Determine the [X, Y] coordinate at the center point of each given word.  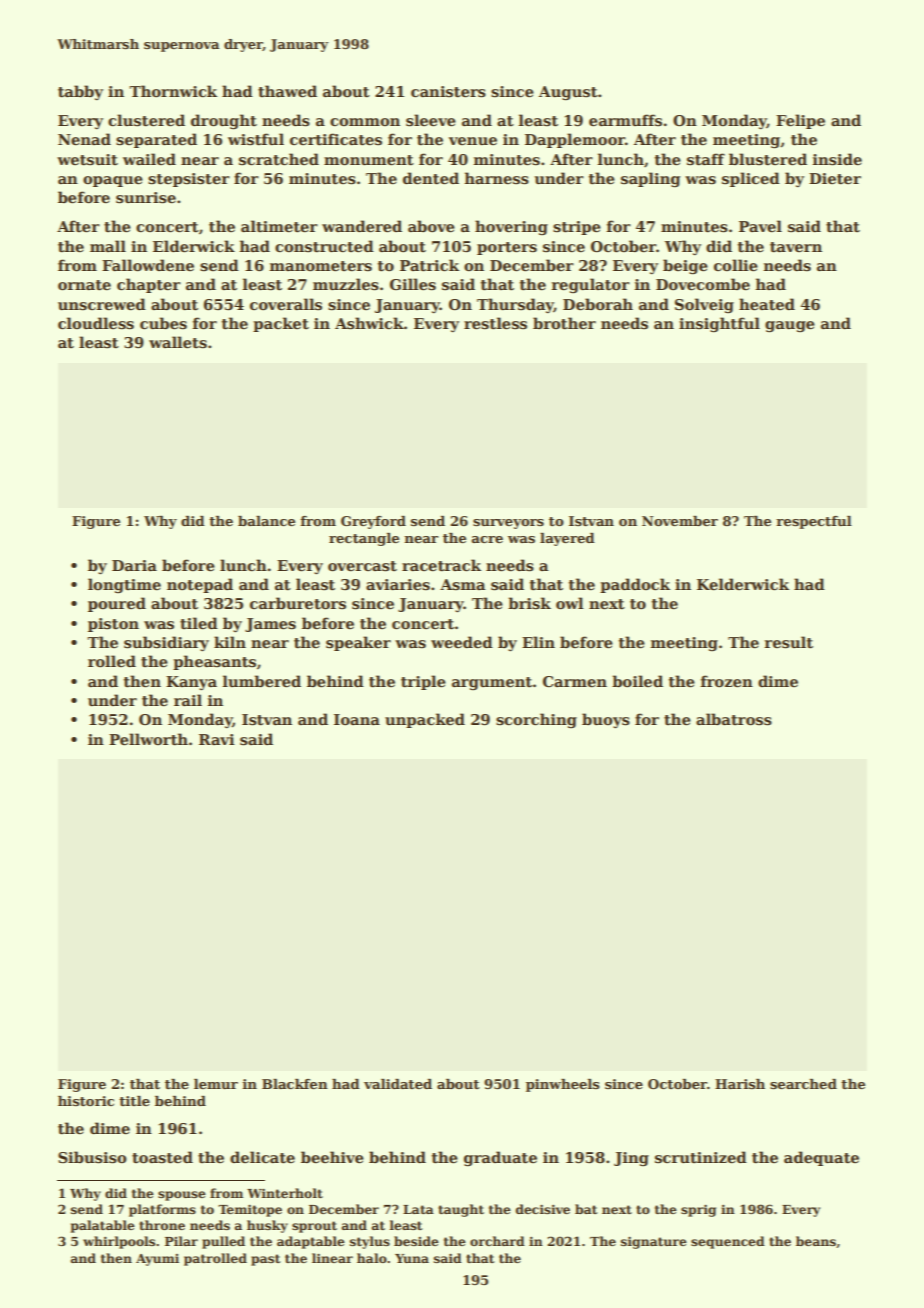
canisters [448, 92]
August [568, 93]
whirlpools [119, 1242]
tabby [80, 92]
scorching [536, 720]
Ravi [217, 739]
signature [654, 1243]
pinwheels [563, 1085]
